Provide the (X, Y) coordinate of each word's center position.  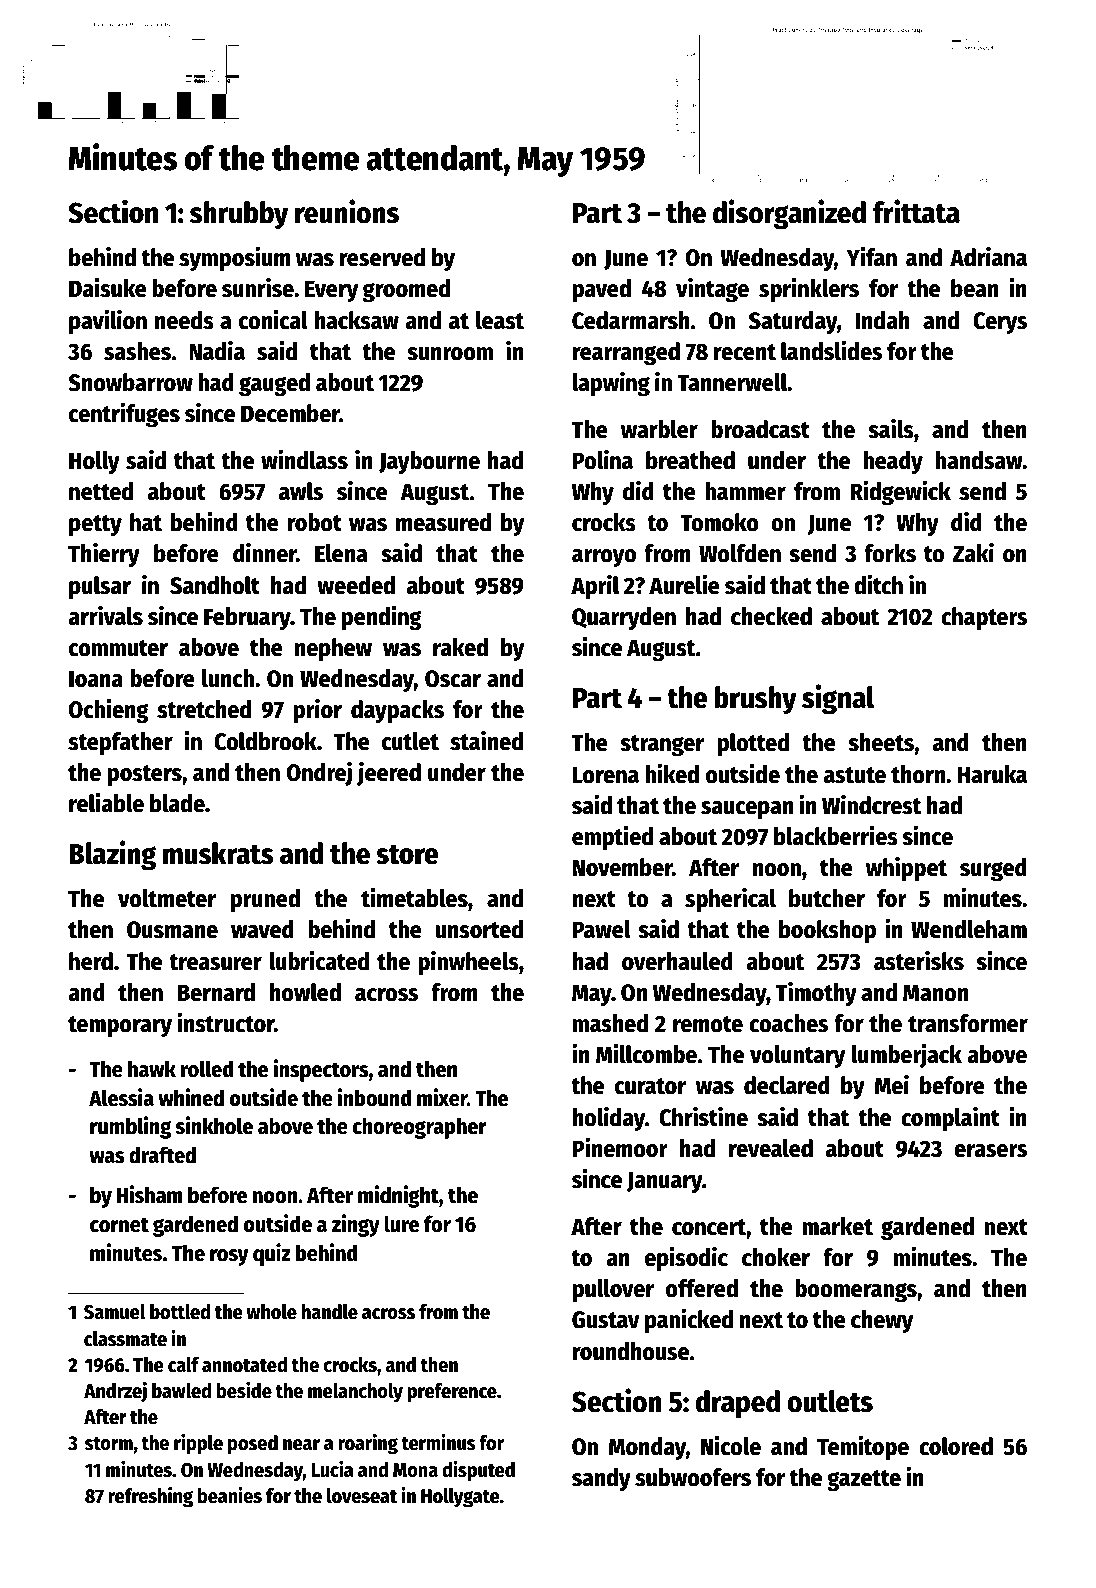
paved (602, 290)
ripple (198, 1444)
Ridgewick (900, 493)
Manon (935, 993)
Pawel (602, 929)
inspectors (321, 1070)
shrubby (239, 215)
